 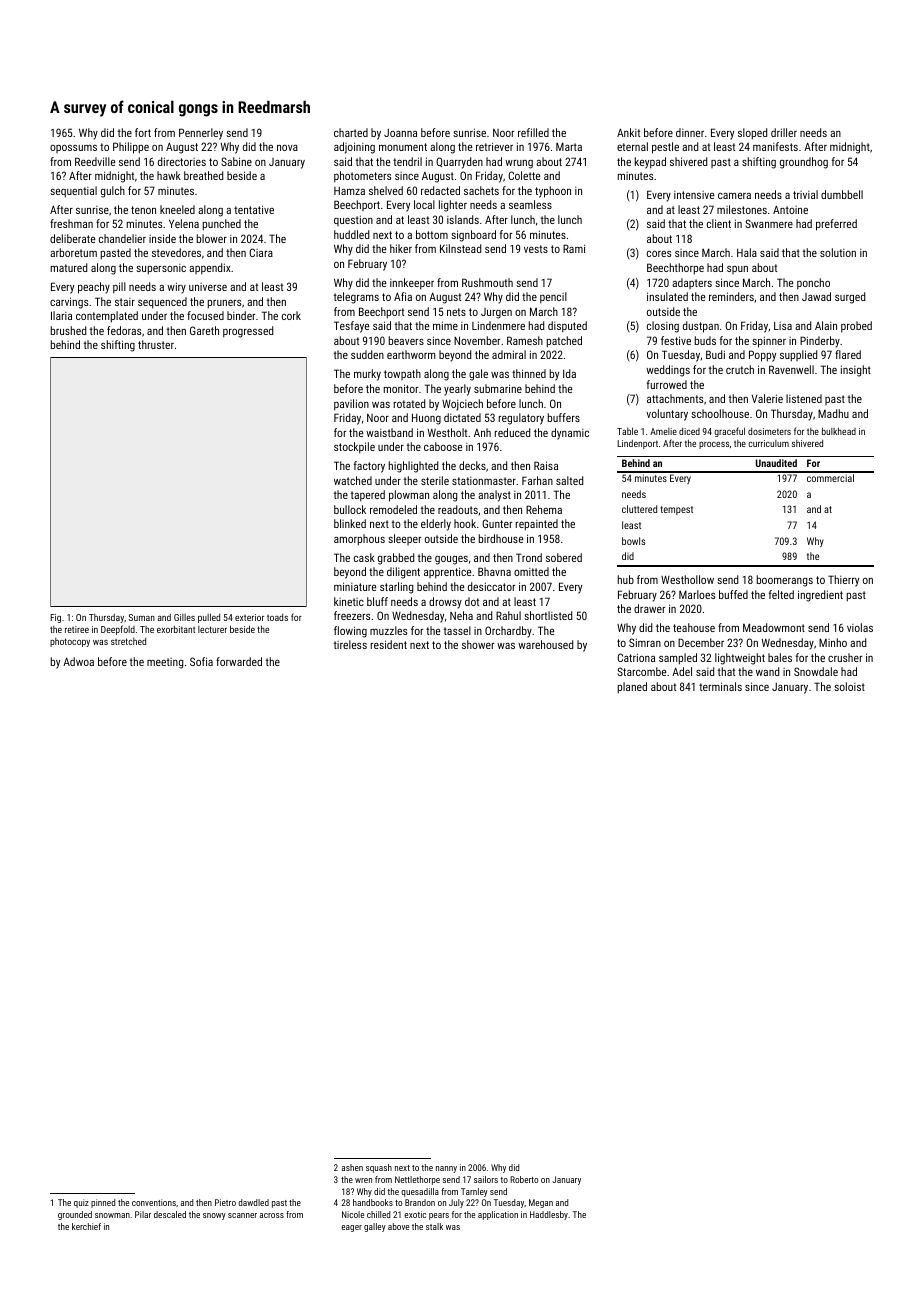 What do you see at coordinates (784, 132) in the page?
I see `driller` at bounding box center [784, 132].
